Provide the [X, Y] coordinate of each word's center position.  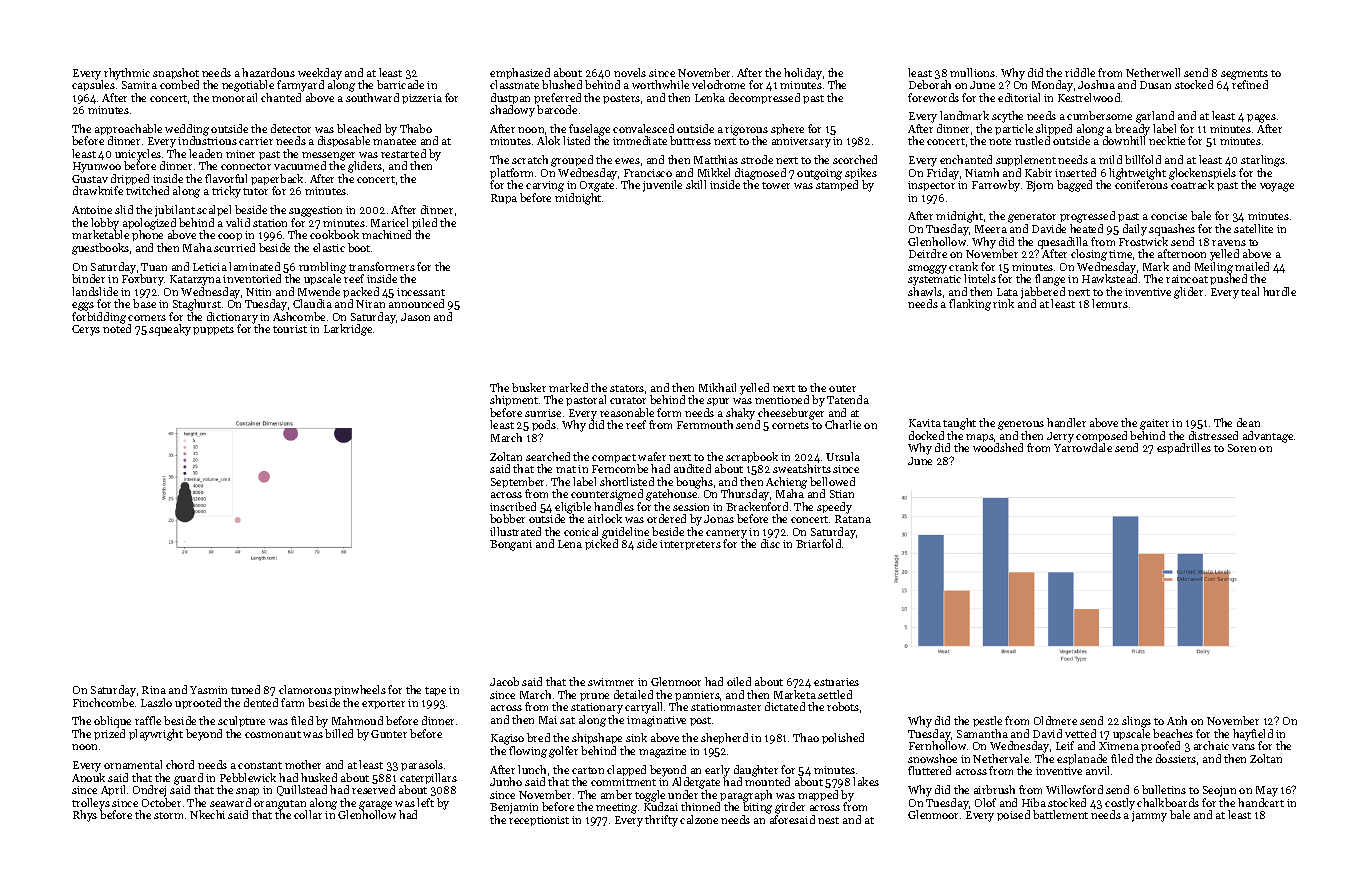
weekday [320, 74]
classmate [514, 84]
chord [180, 764]
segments [1244, 75]
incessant [421, 292]
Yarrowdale [1083, 447]
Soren [1242, 448]
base [144, 303]
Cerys [86, 330]
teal [1250, 291]
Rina [154, 690]
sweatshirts [802, 468]
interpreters [690, 545]
